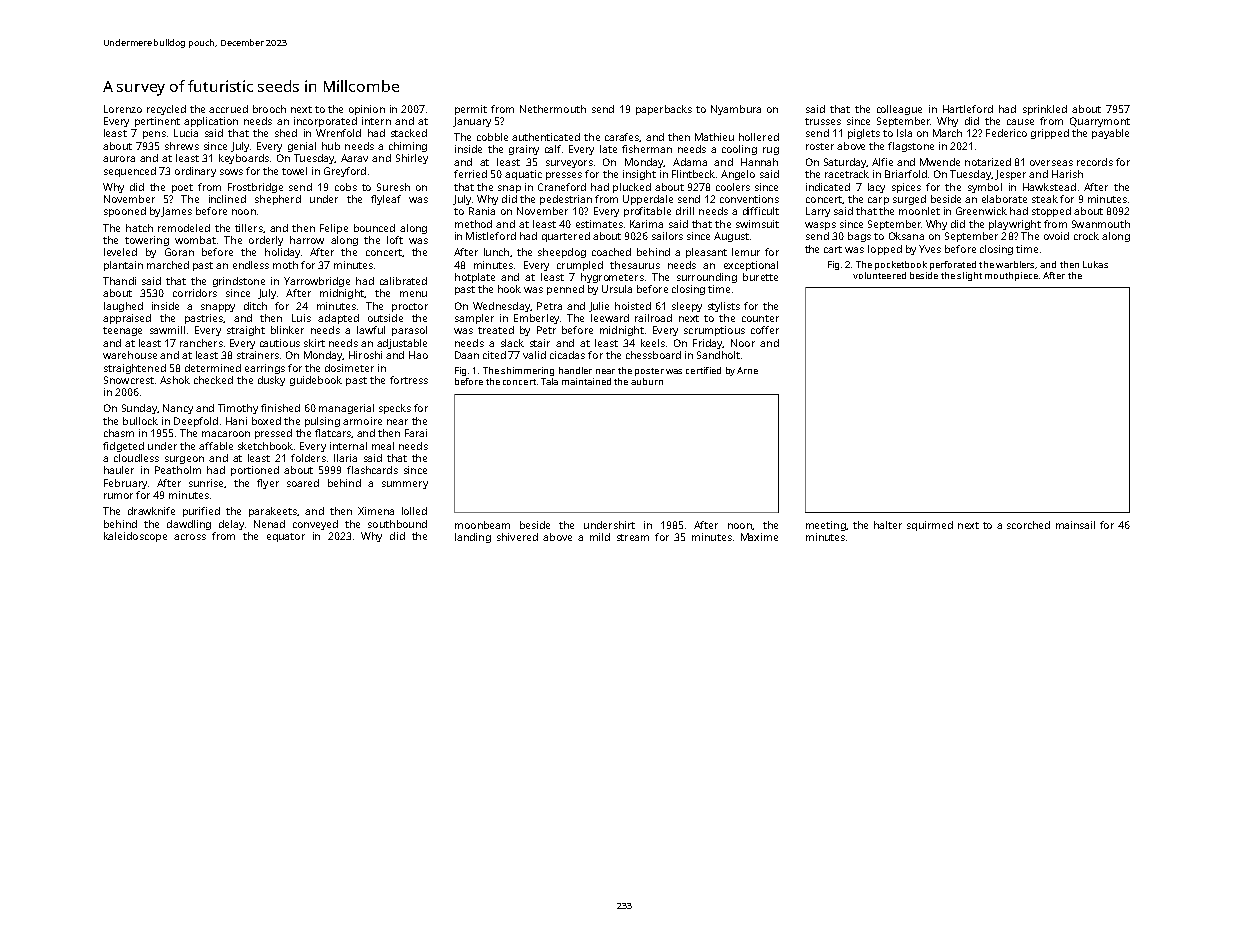 This page has height=952, width=1233. I want to click on pedestrian, so click(566, 200).
